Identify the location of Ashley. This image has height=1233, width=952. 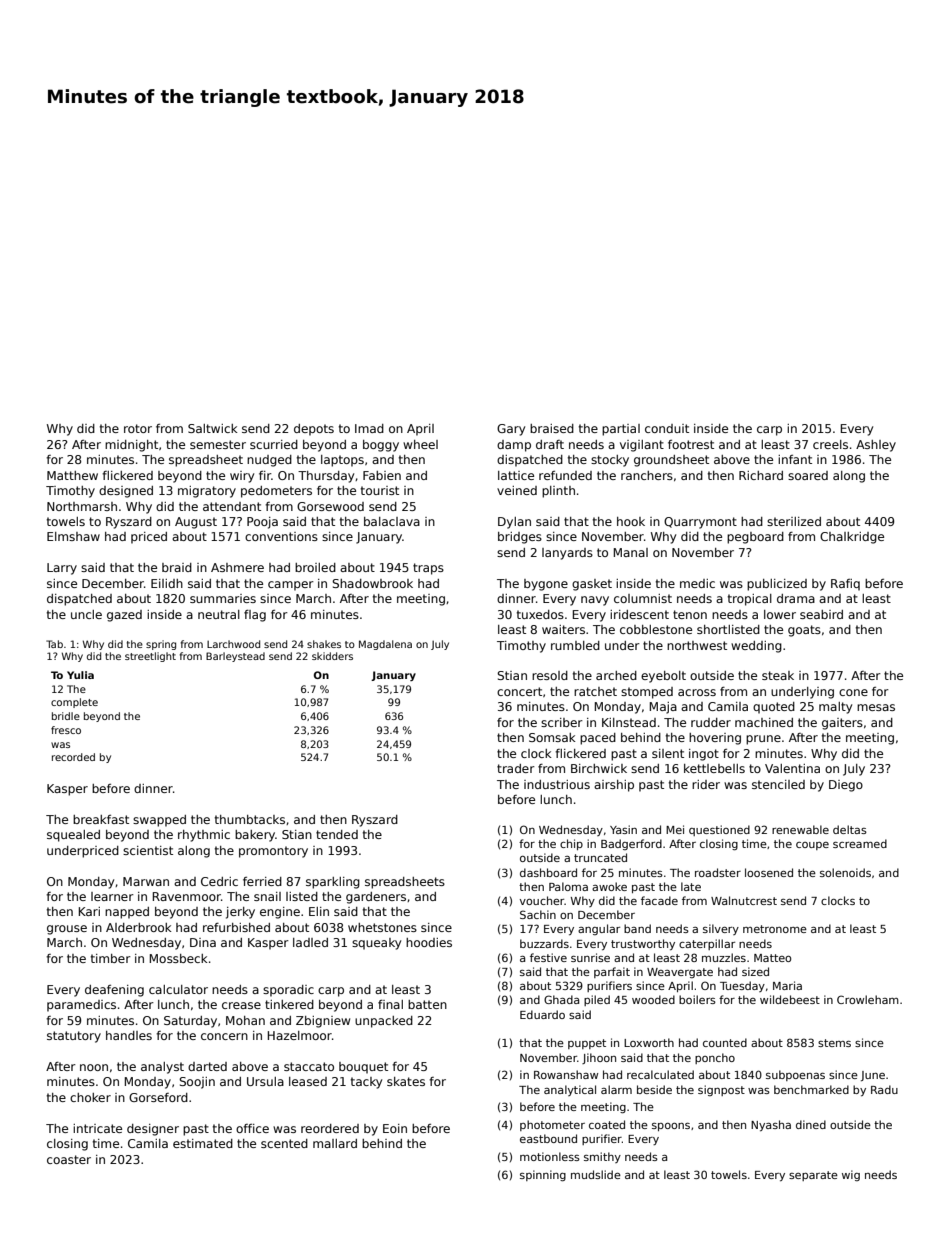
(876, 446).
